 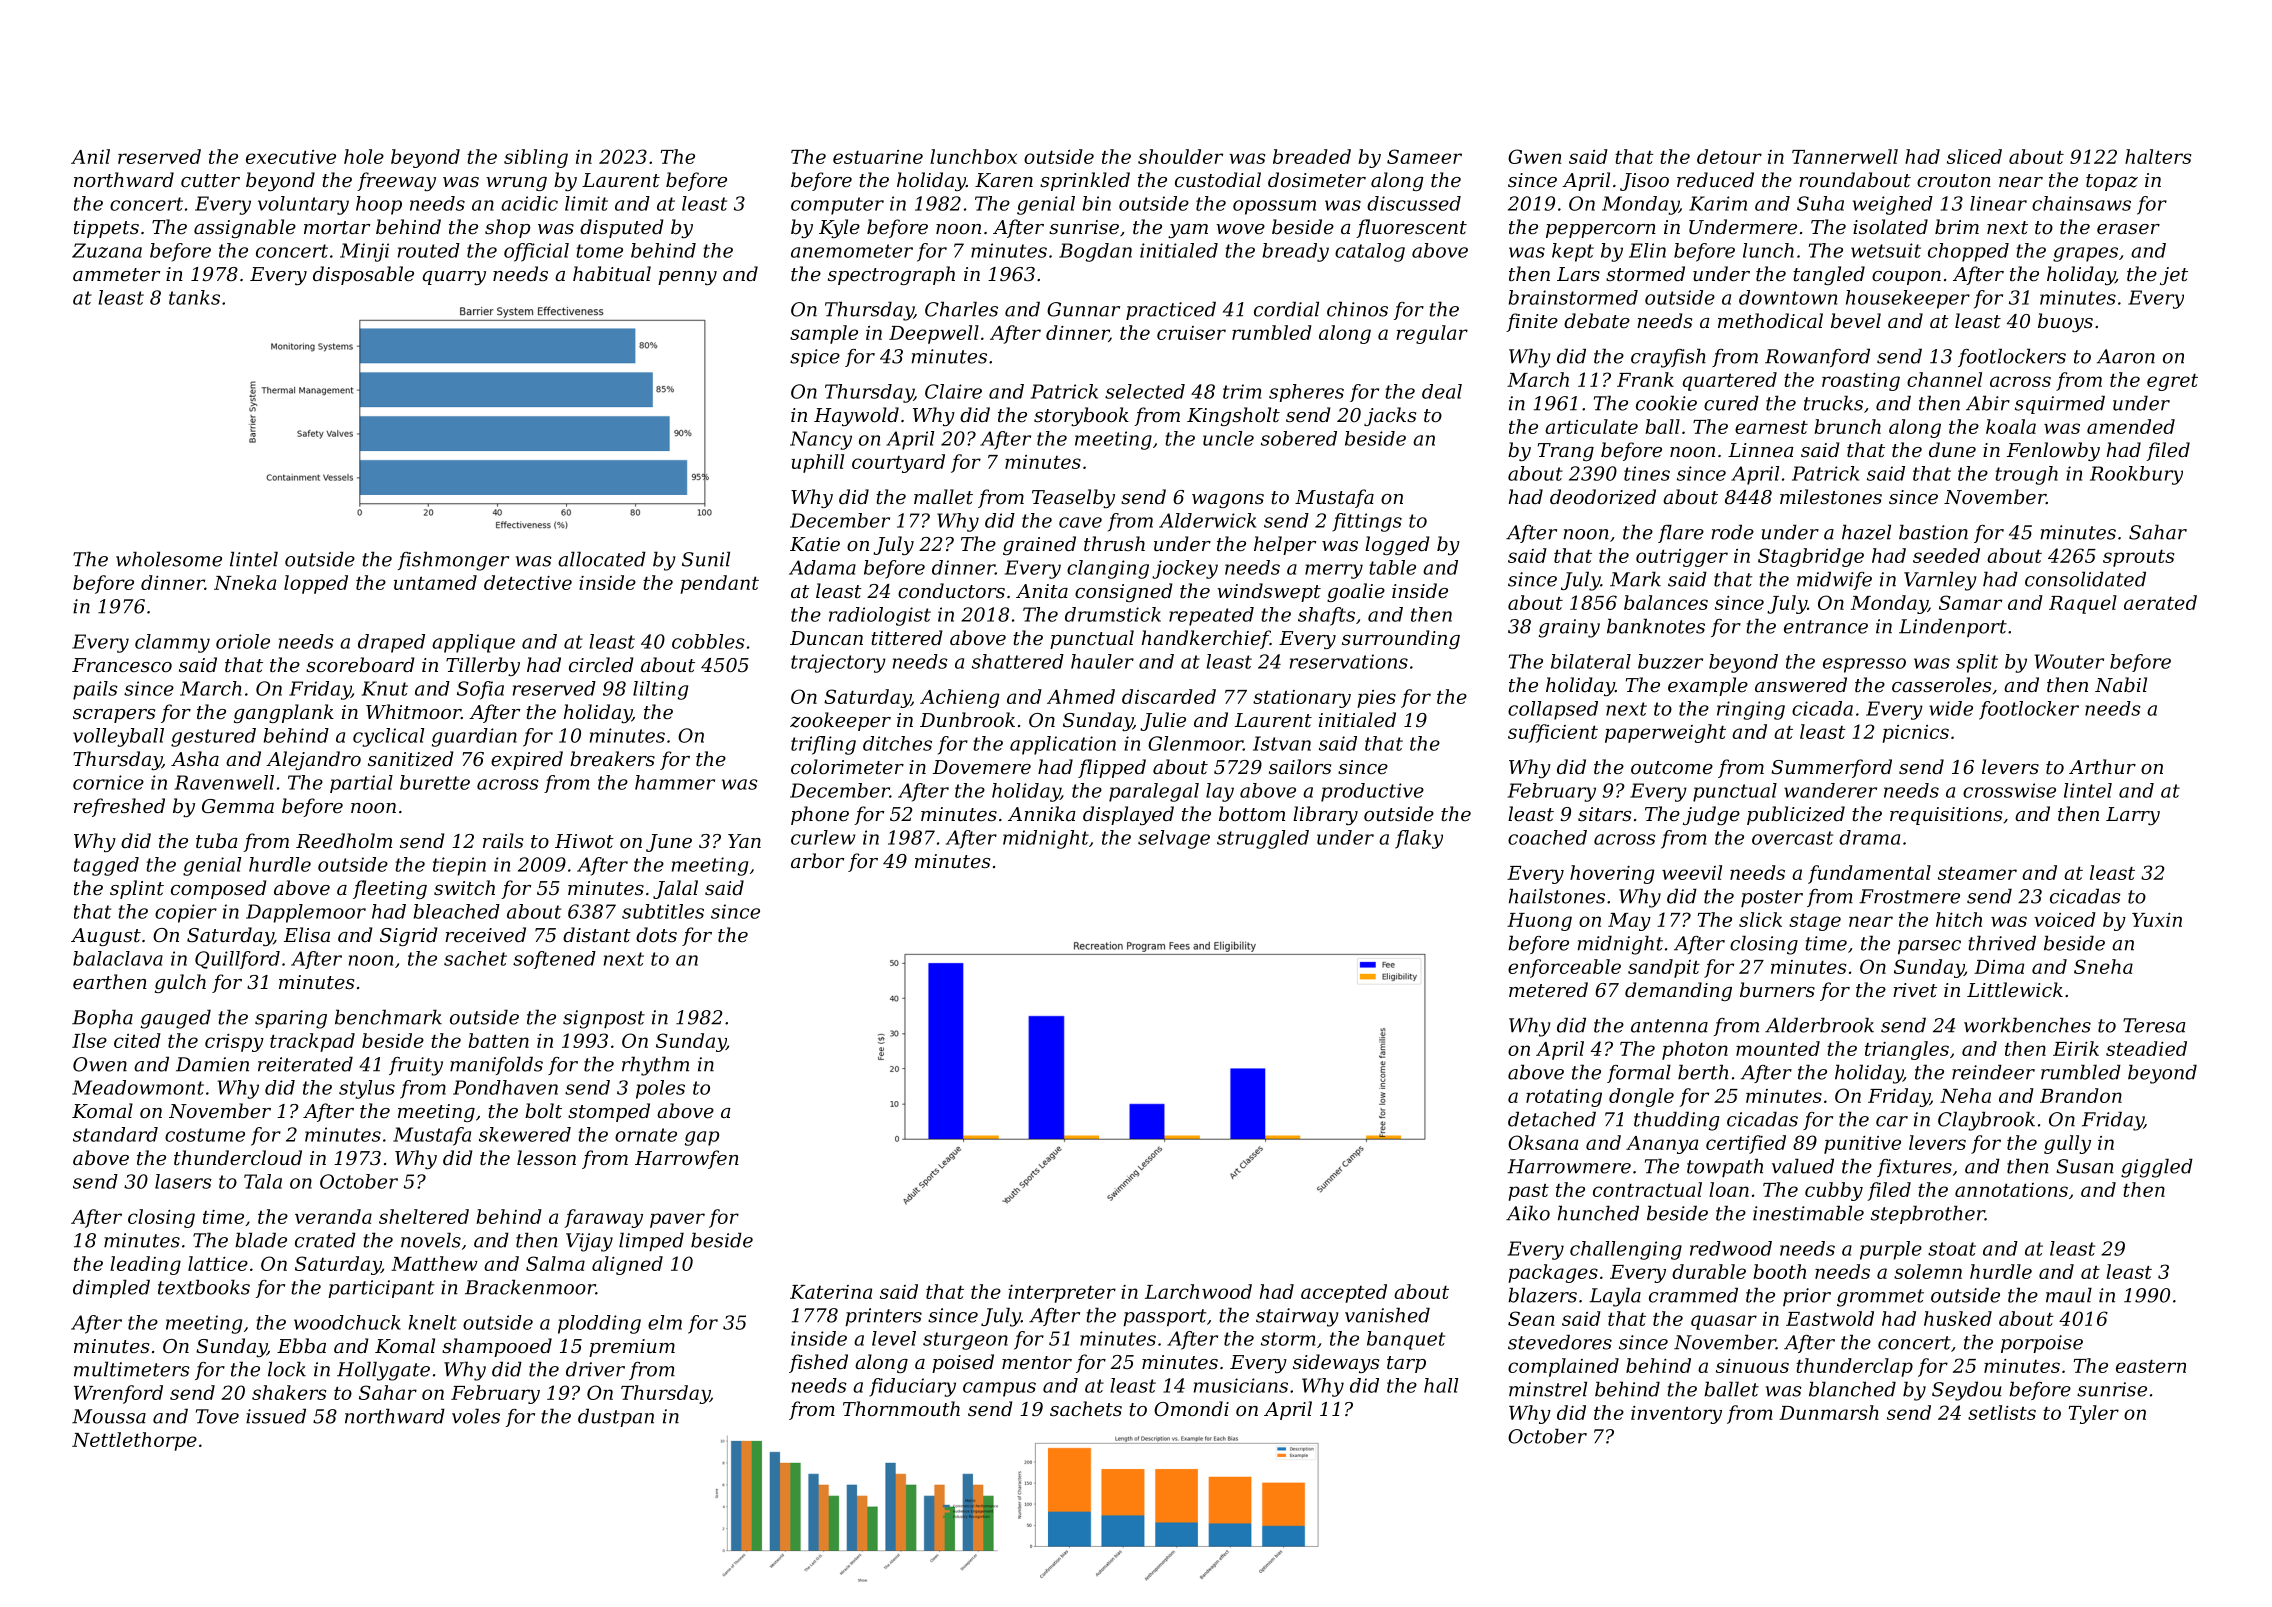 I want to click on gulch, so click(x=180, y=983).
